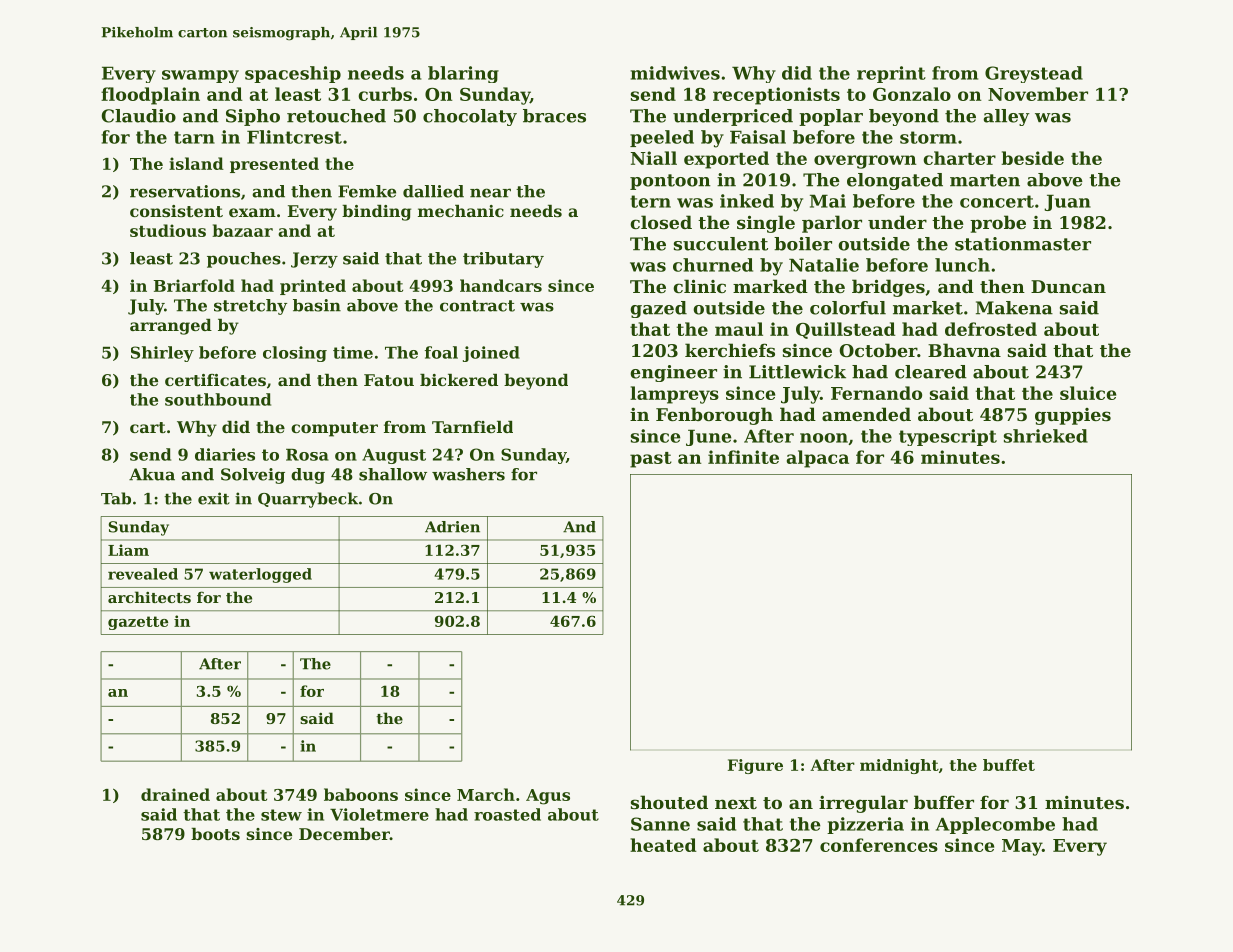 The image size is (1233, 952). Describe the element at coordinates (501, 285) in the screenshot. I see `handcars` at that location.
